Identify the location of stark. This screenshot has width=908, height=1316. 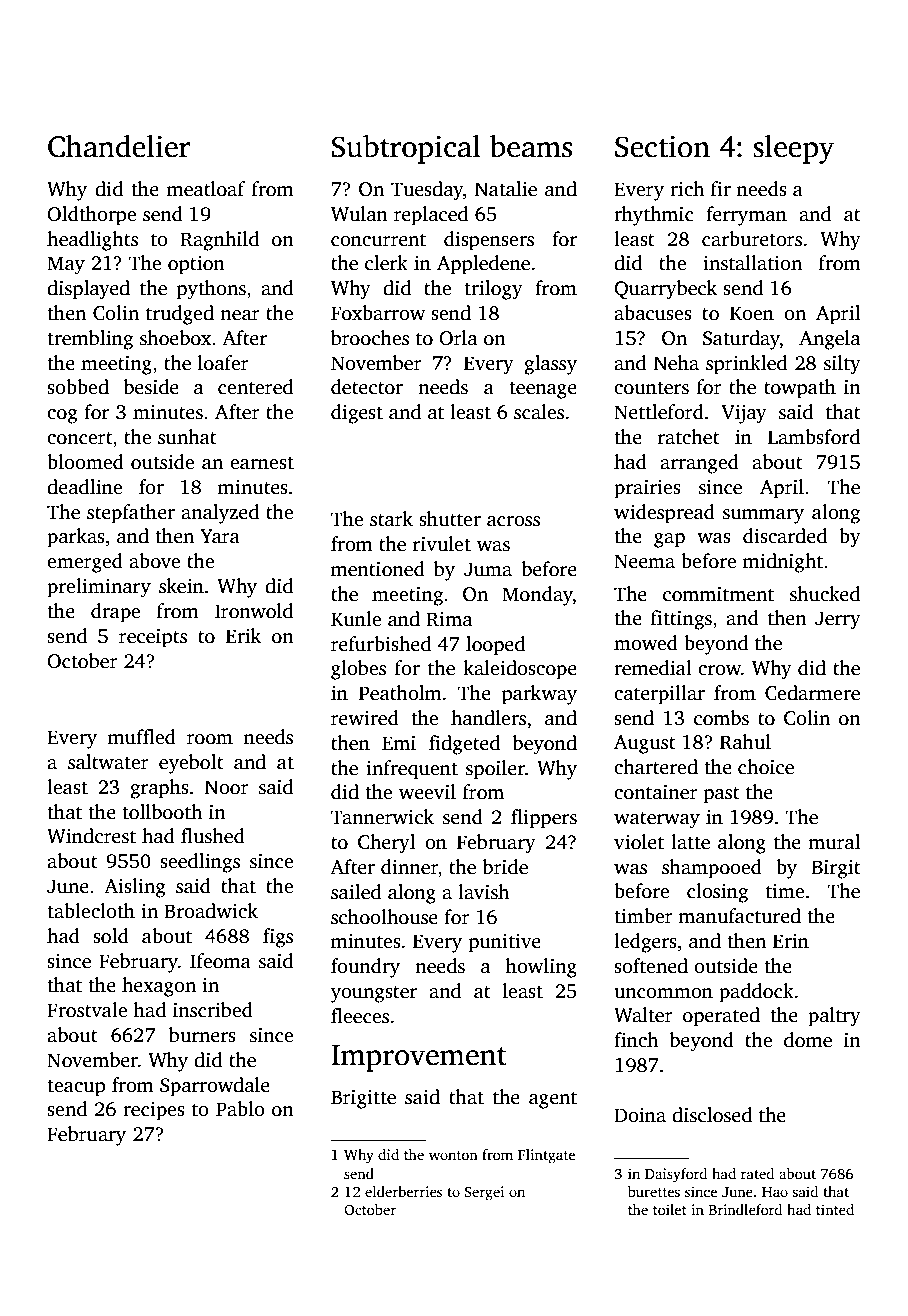
(391, 519).
